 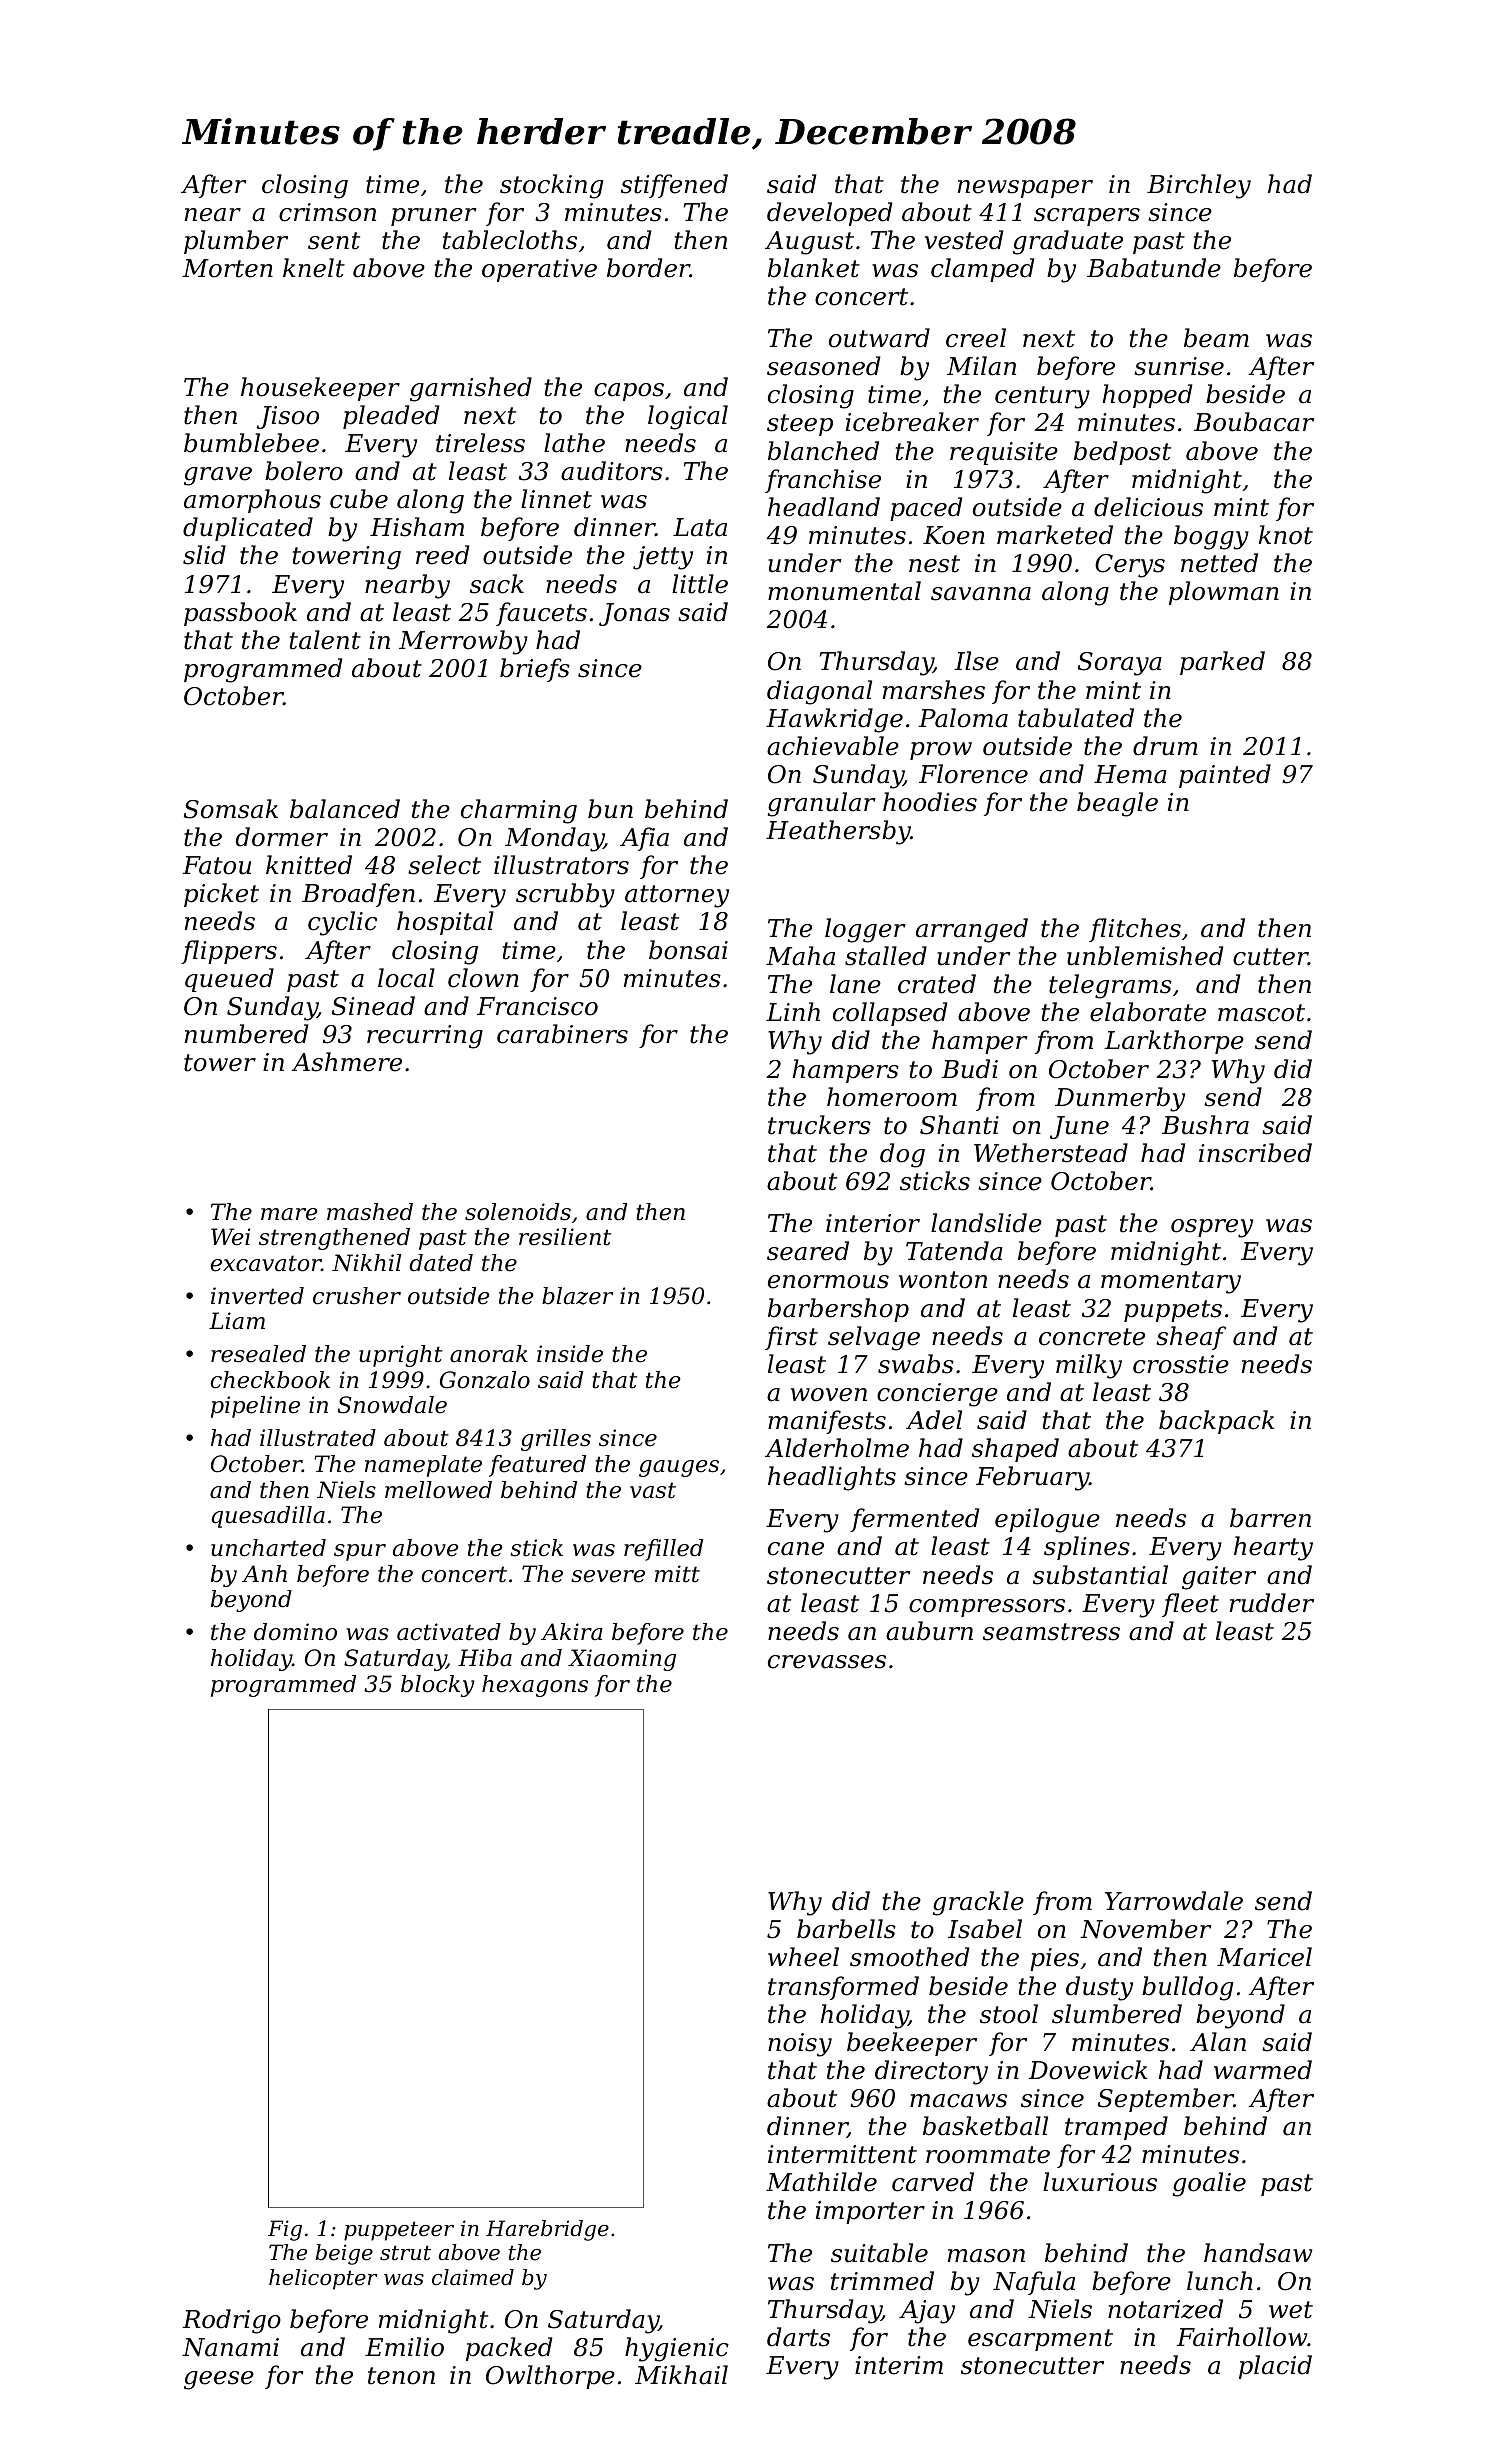 I want to click on stocking, so click(x=551, y=186).
